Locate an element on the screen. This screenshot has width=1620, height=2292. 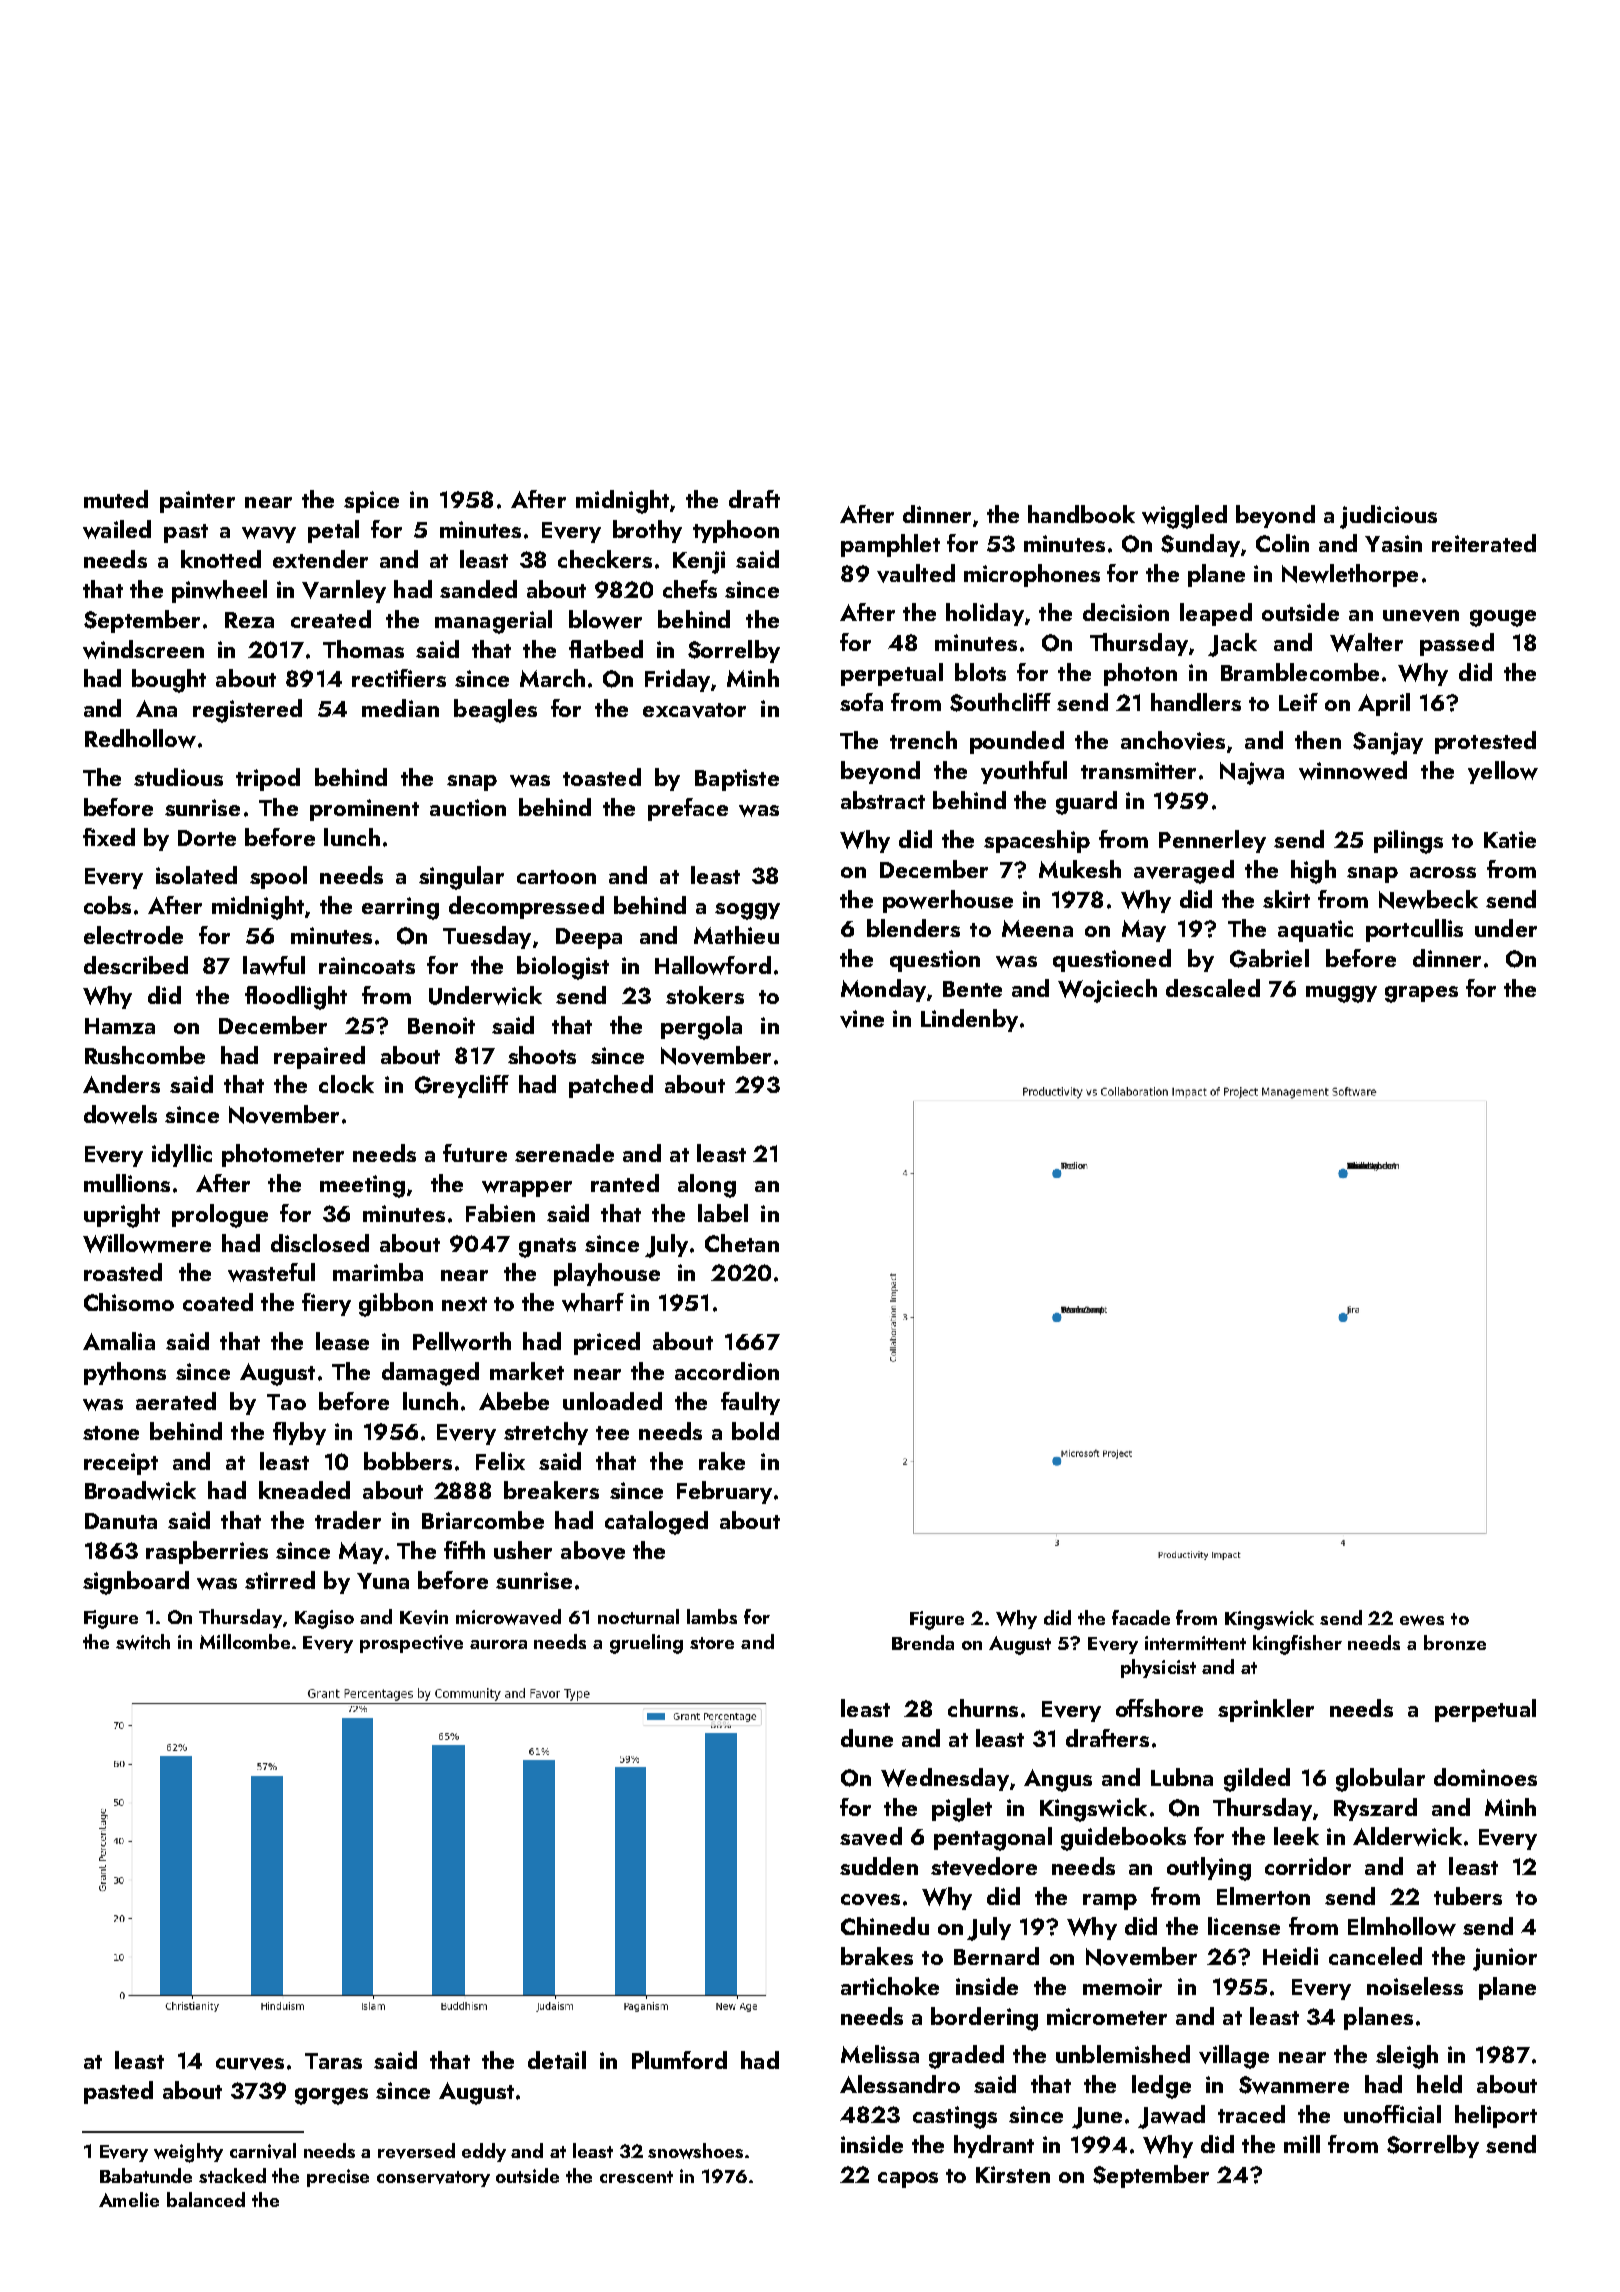
ewes is located at coordinates (1422, 1620).
